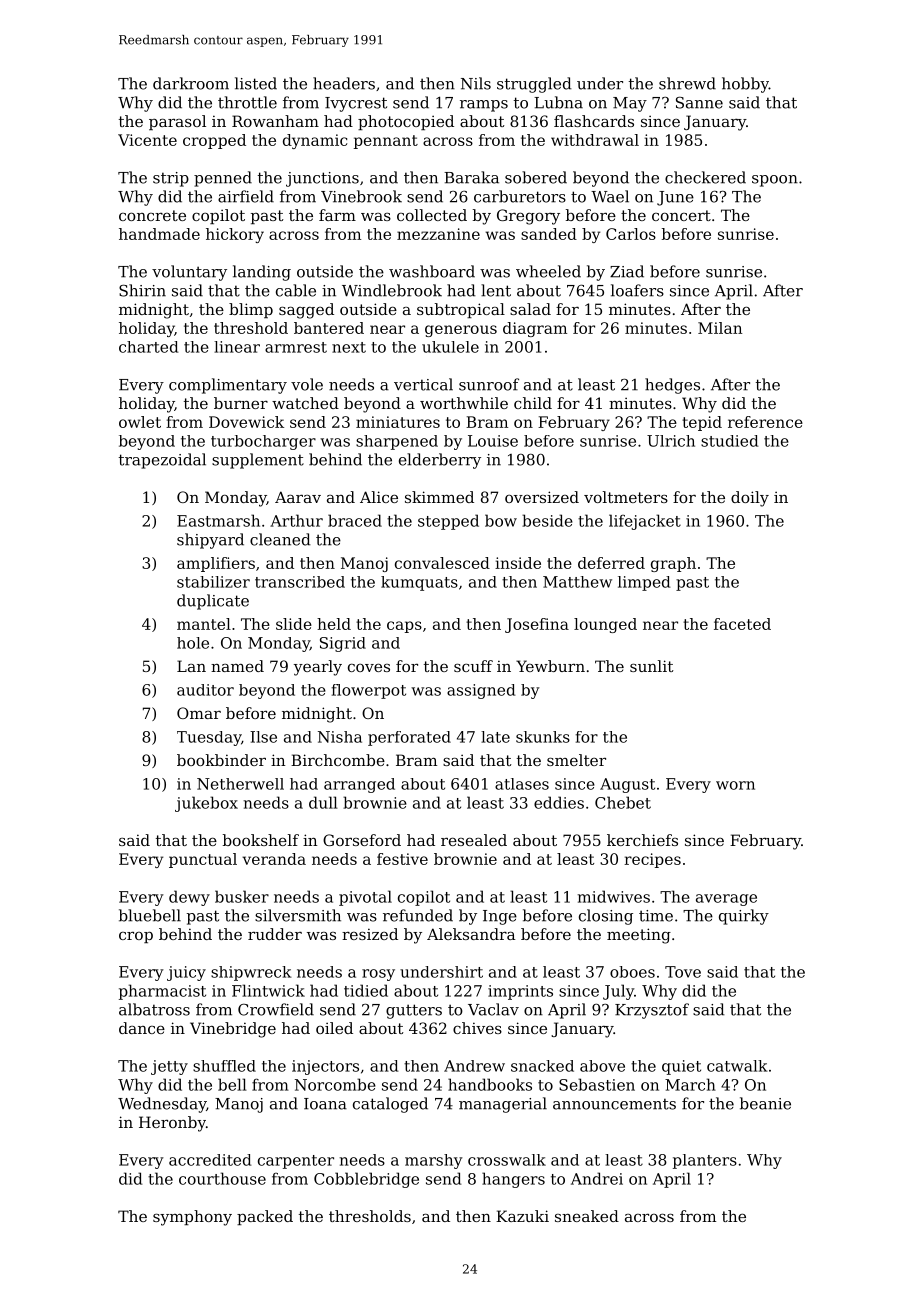 The width and height of the screenshot is (924, 1308). What do you see at coordinates (162, 992) in the screenshot?
I see `pharmacist` at bounding box center [162, 992].
